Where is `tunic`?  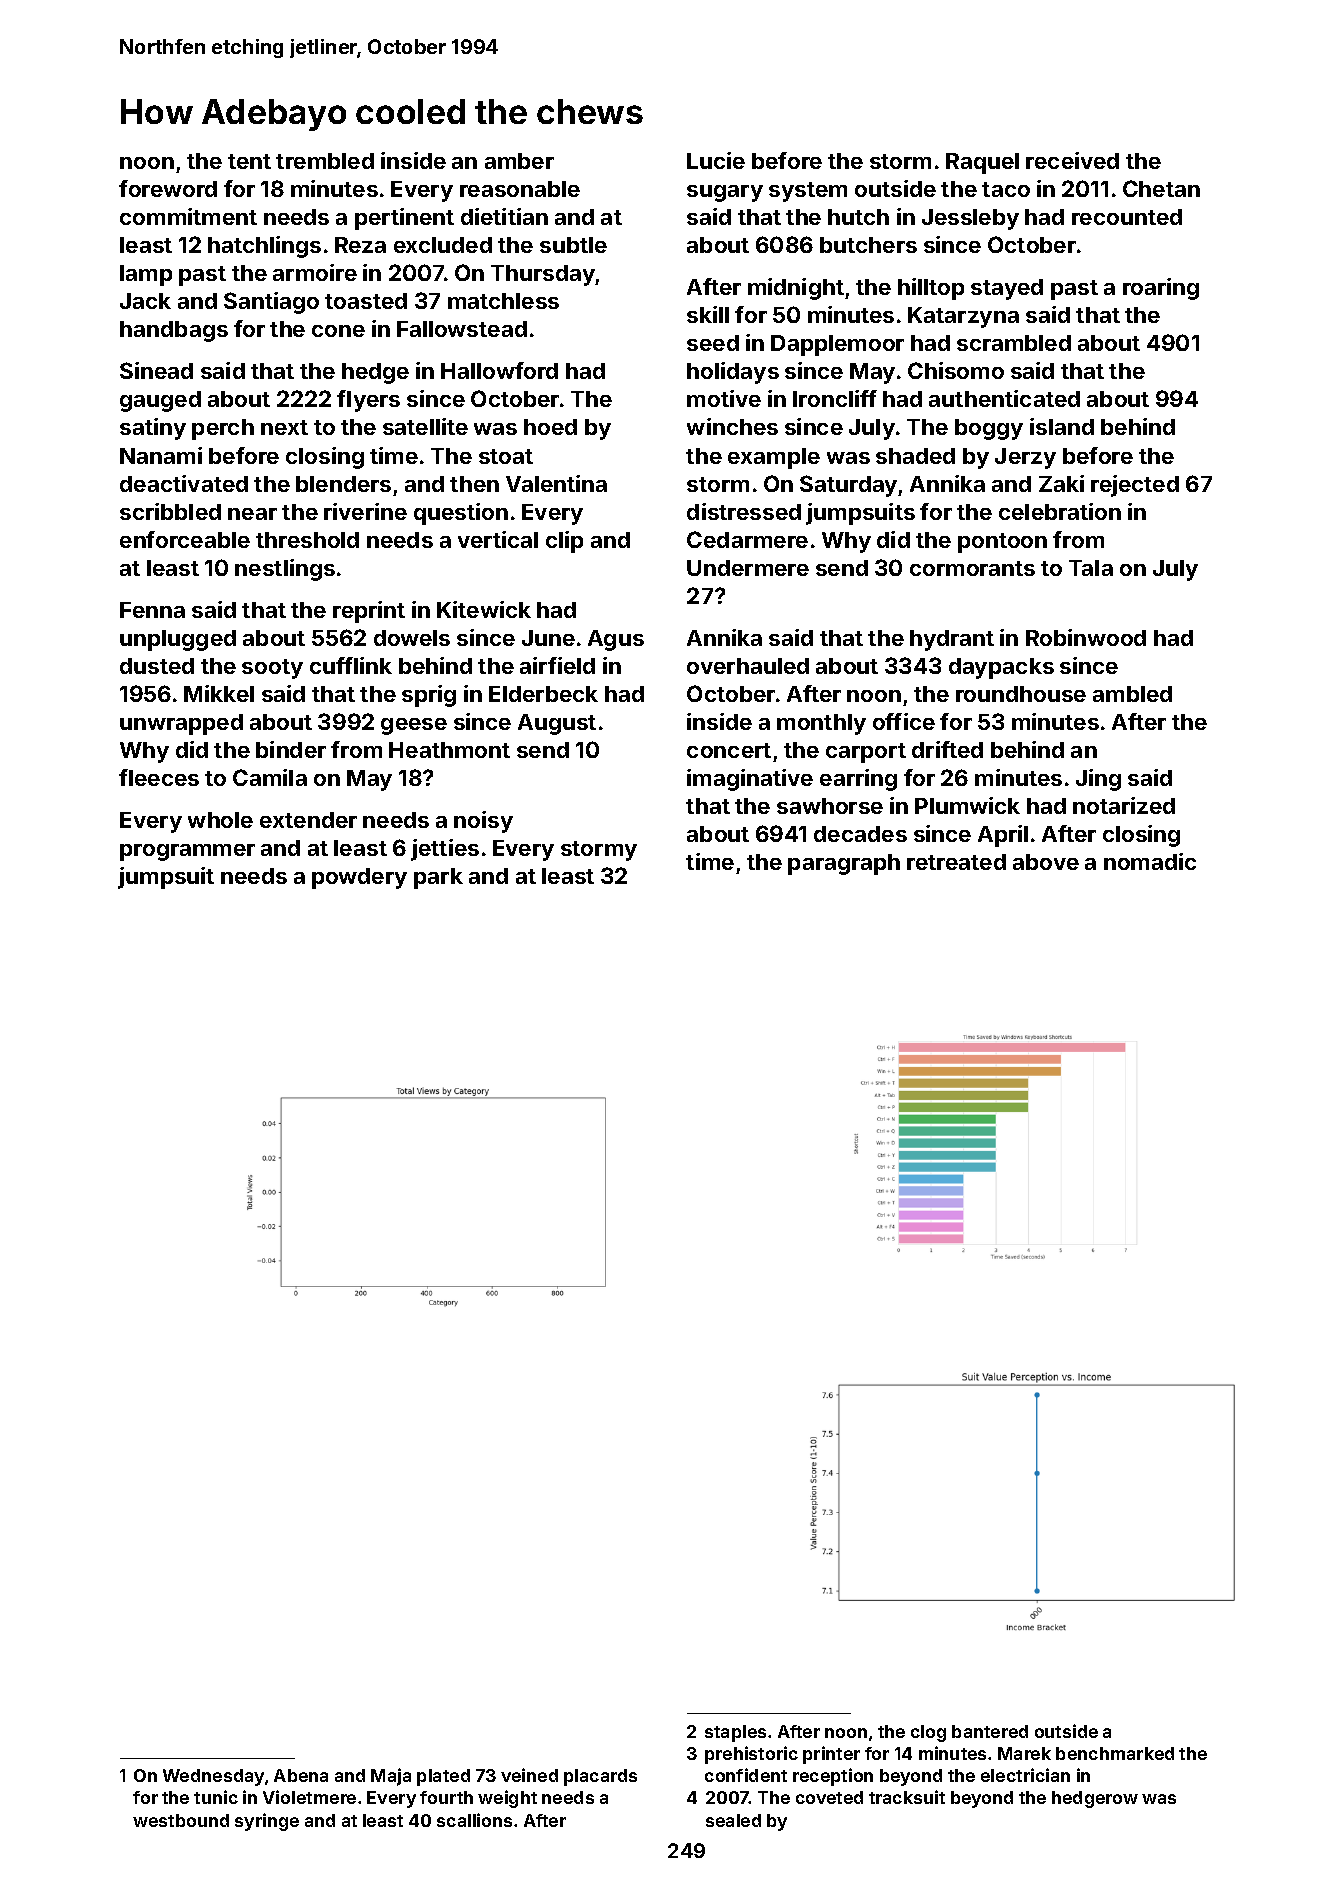
tunic is located at coordinates (216, 1797).
